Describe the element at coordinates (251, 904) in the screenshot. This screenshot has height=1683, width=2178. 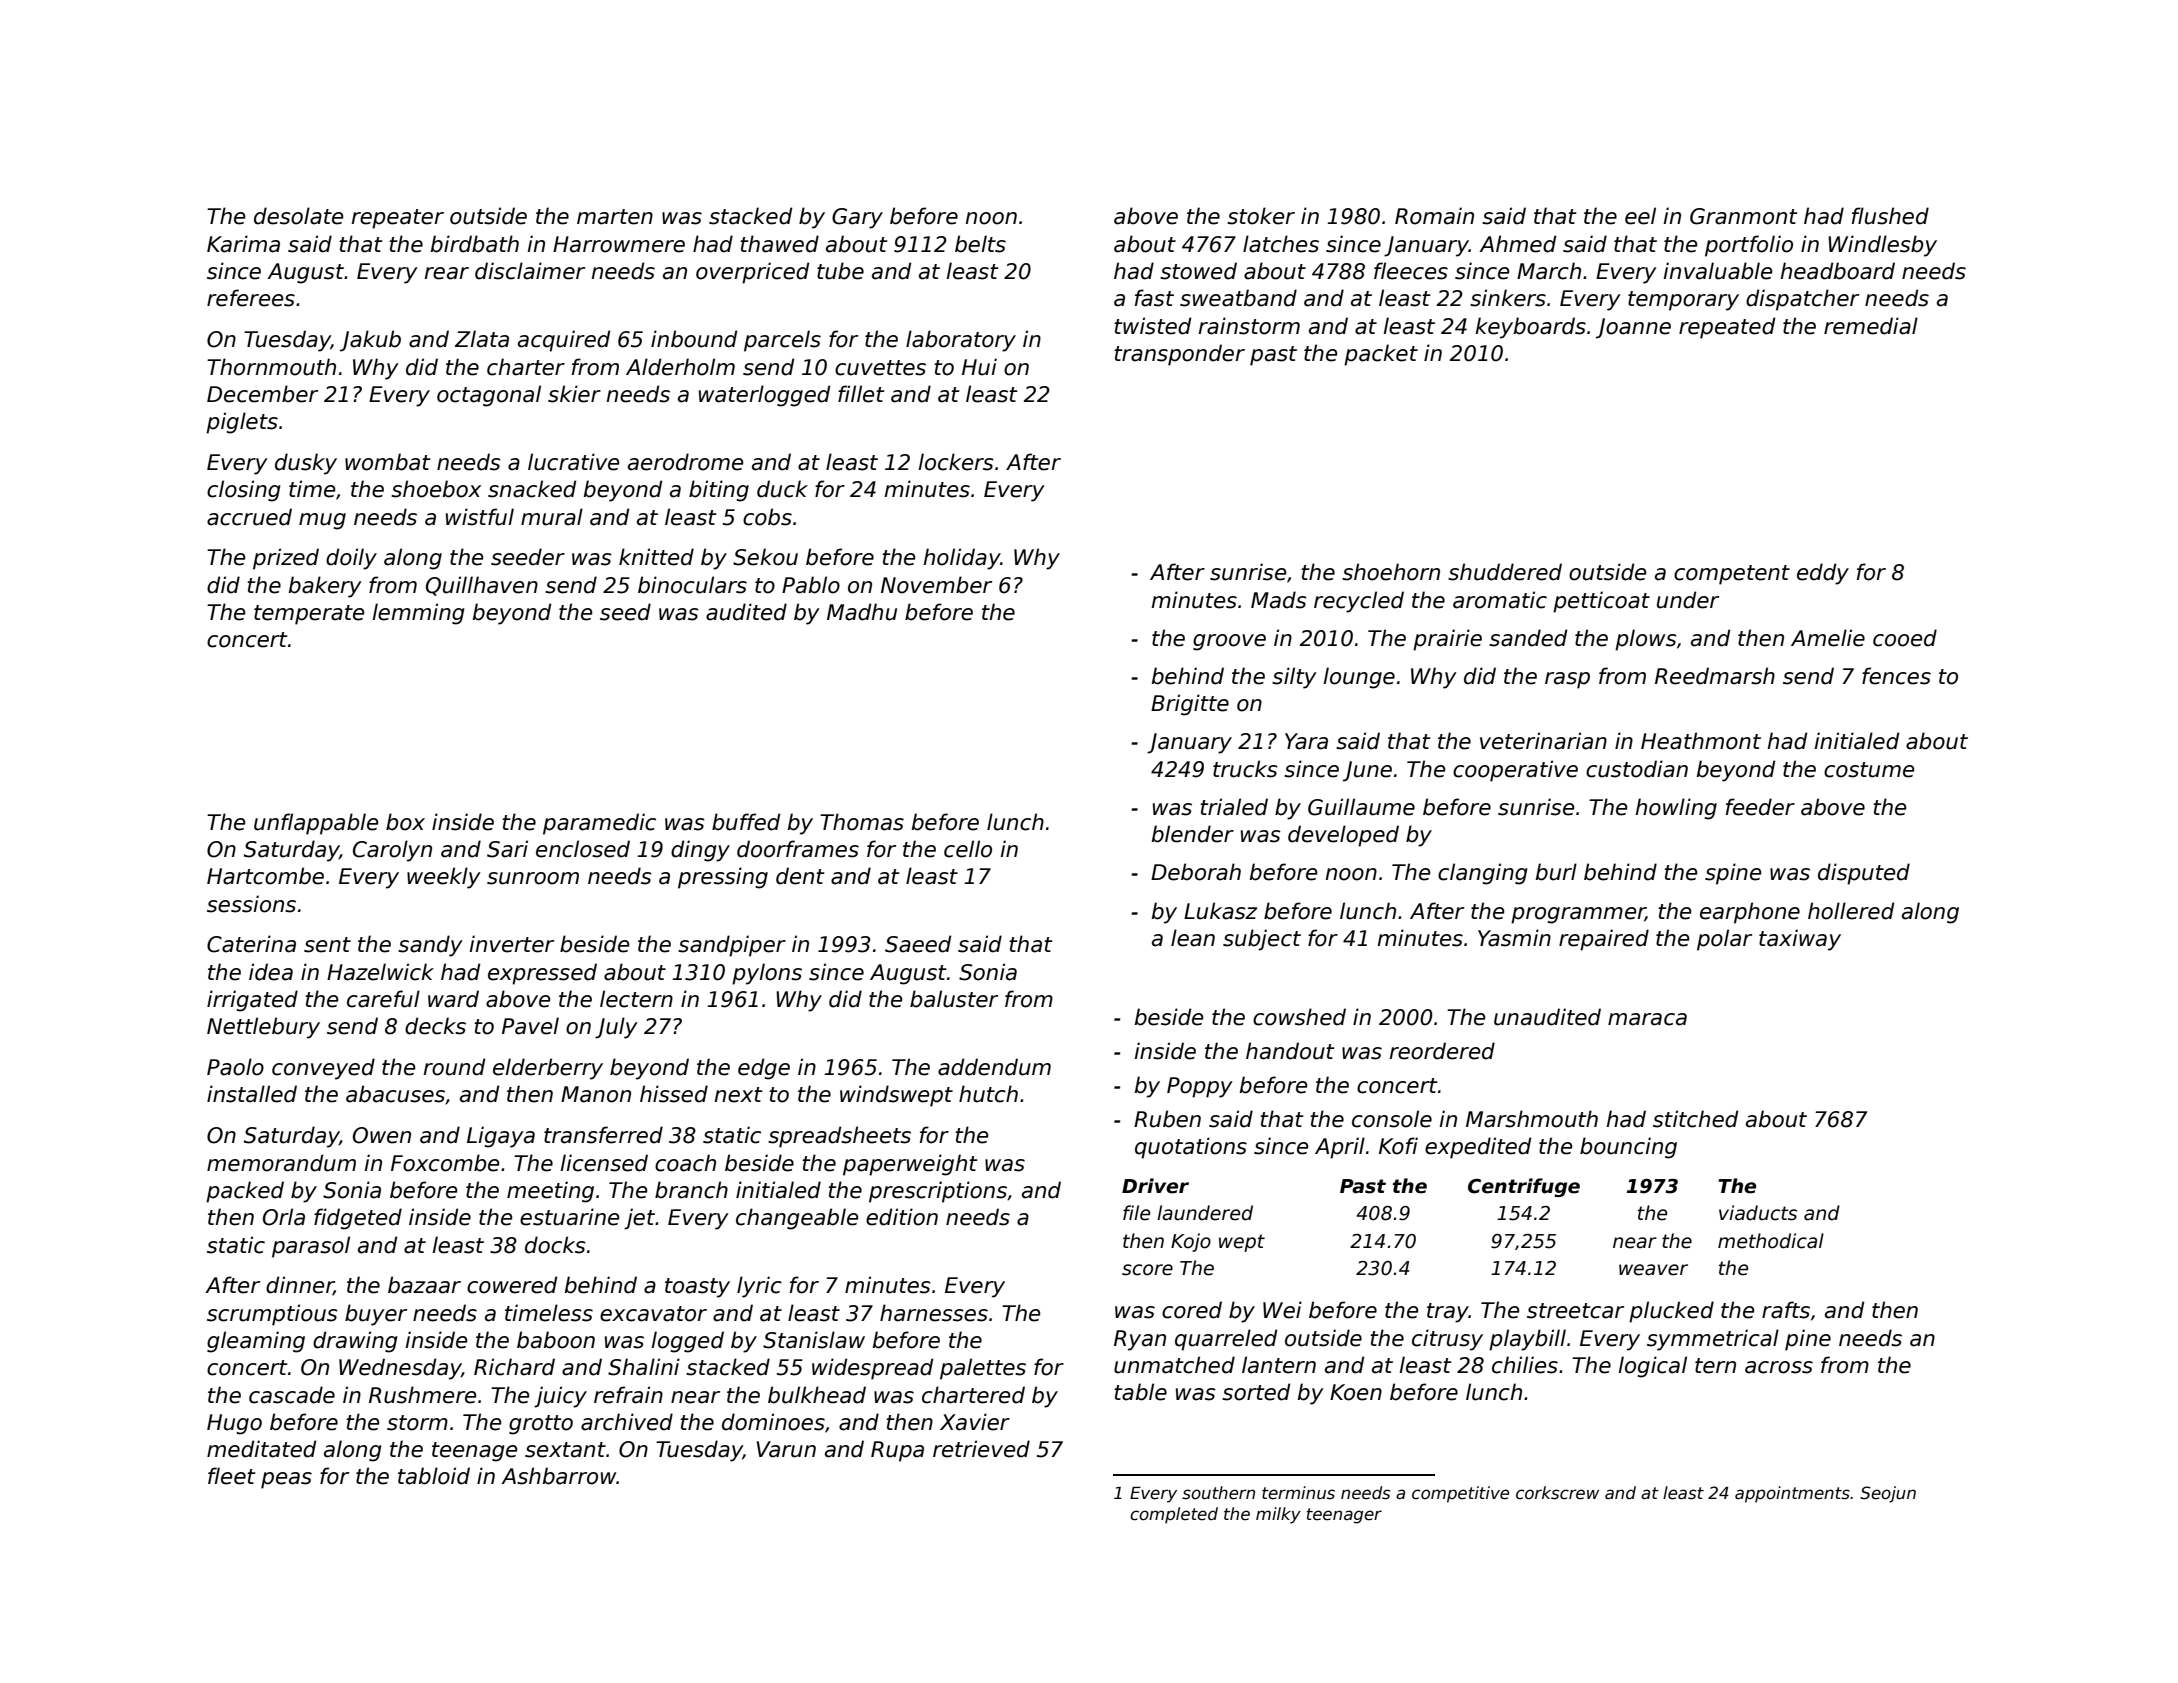
I see `sessions` at that location.
